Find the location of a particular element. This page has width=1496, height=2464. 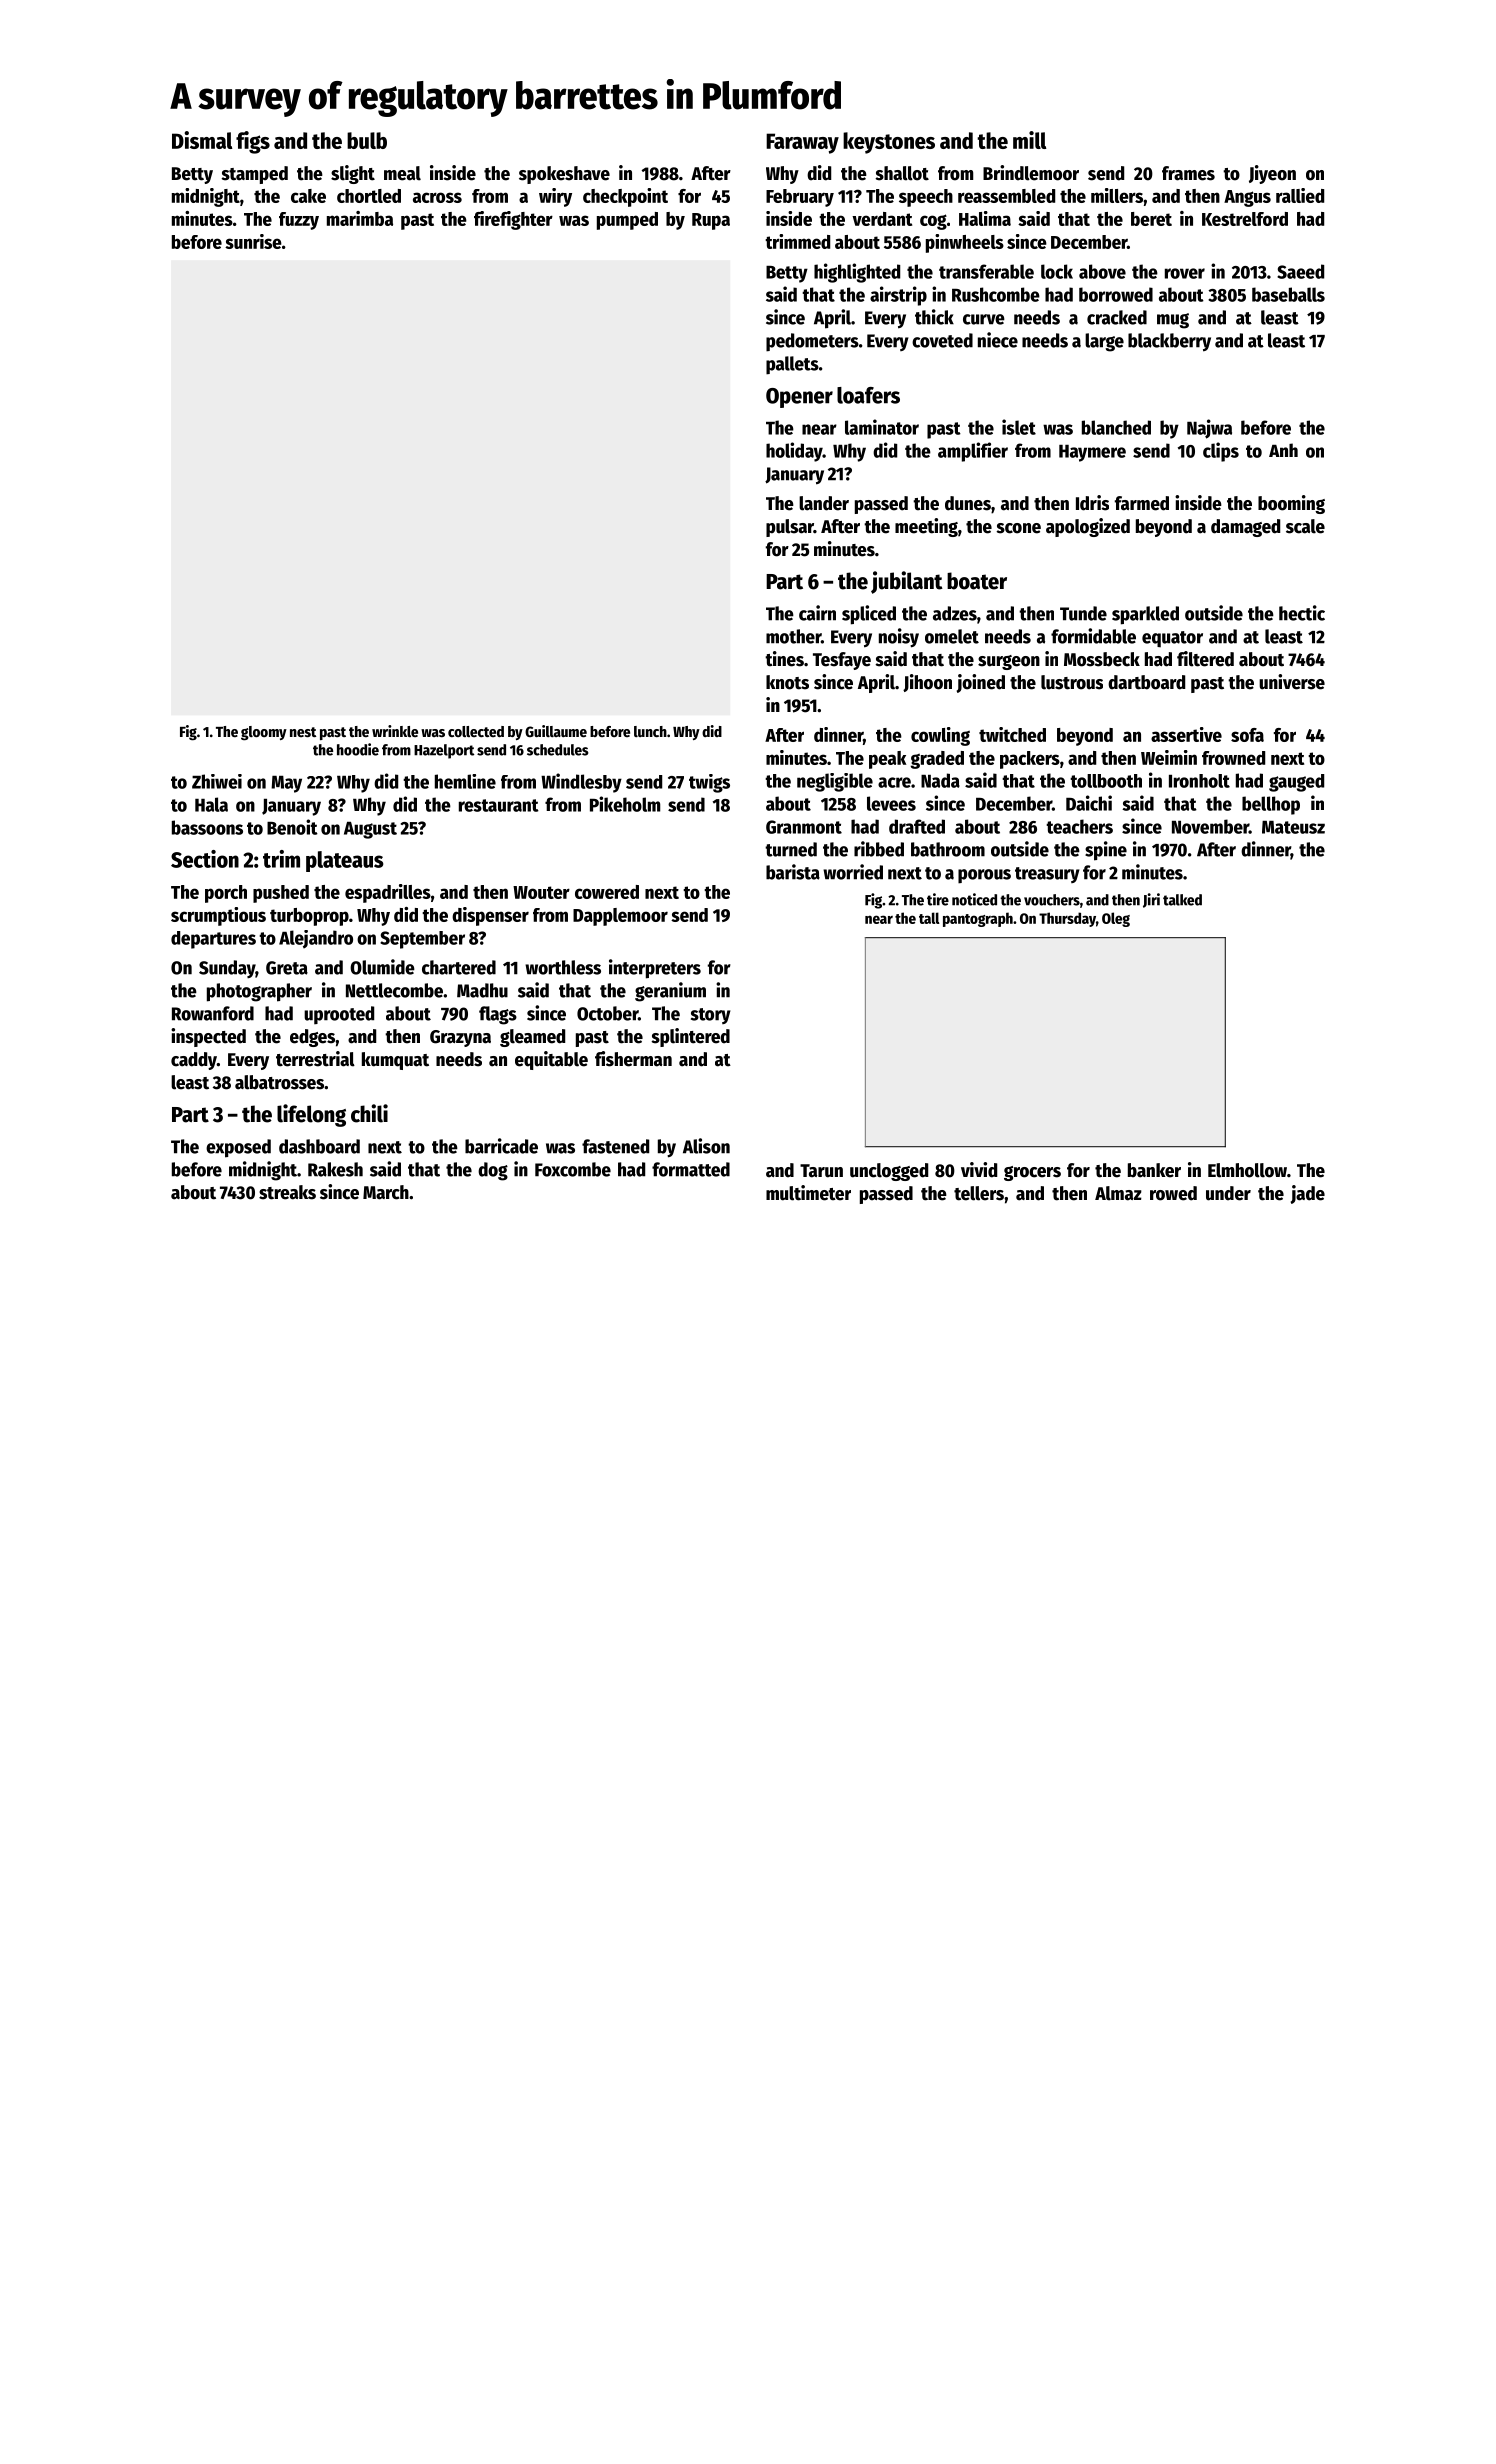

Jiyeon is located at coordinates (1272, 174).
